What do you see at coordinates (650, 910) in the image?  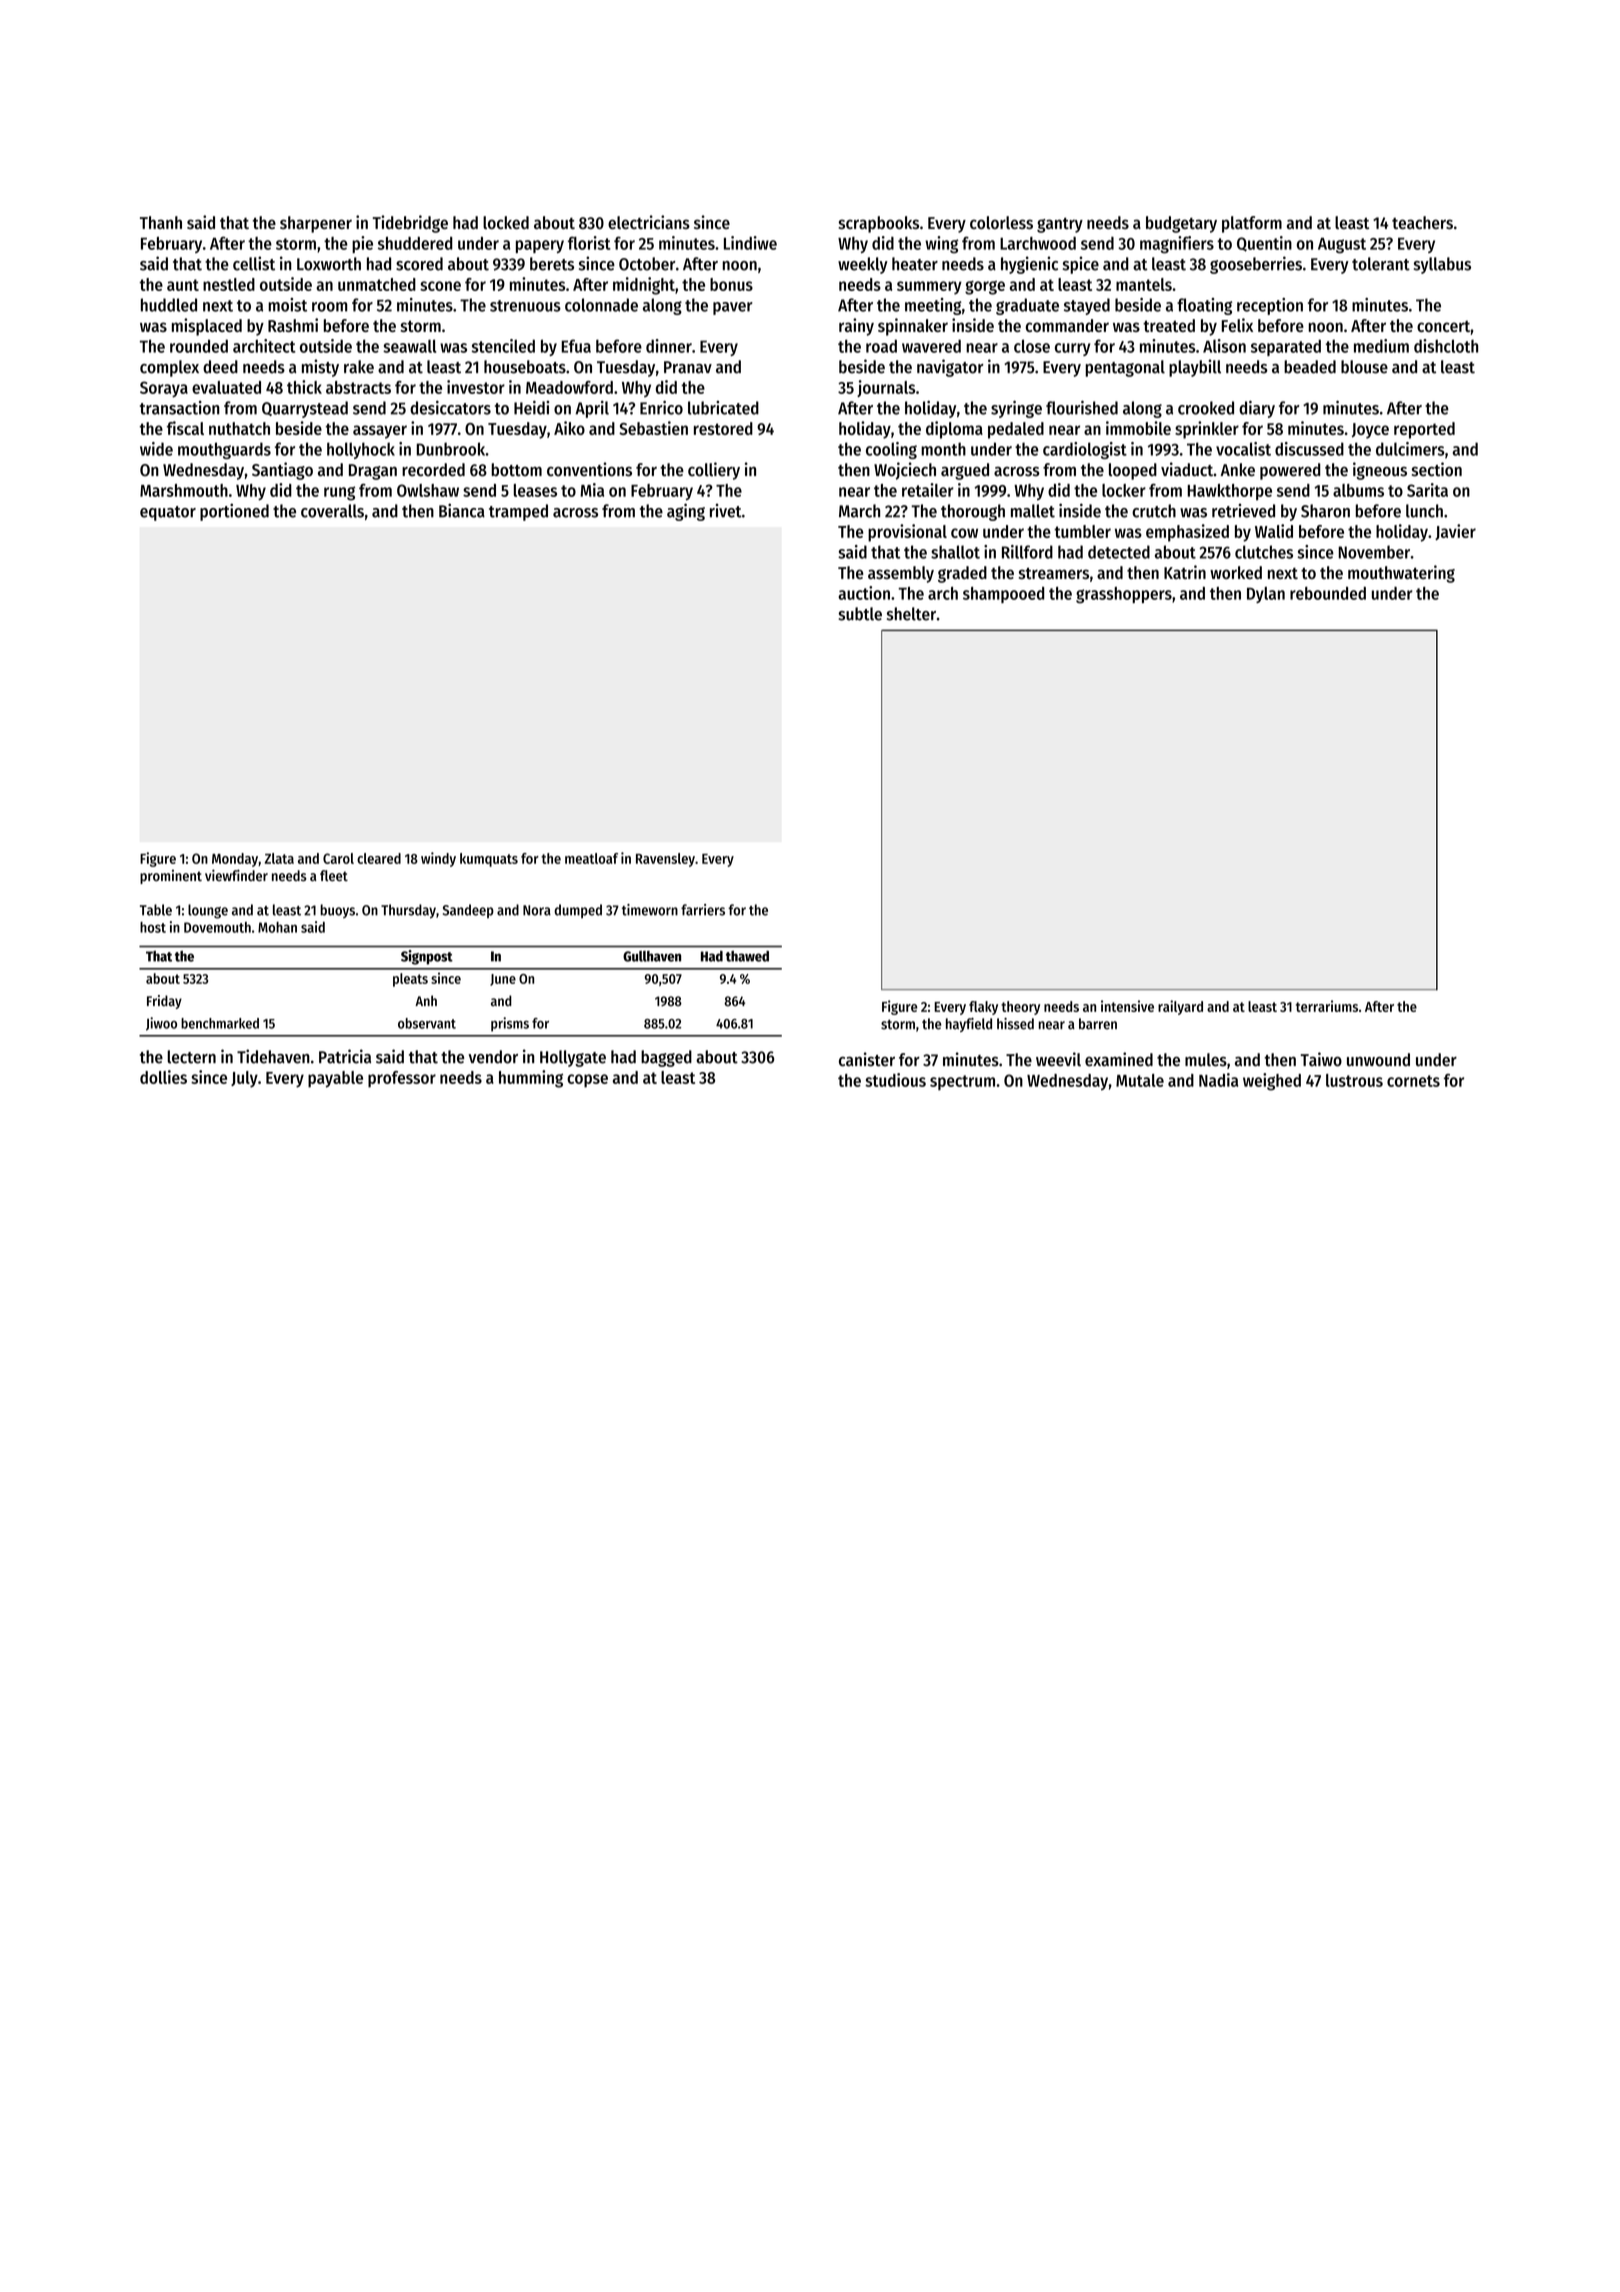 I see `timeworn` at bounding box center [650, 910].
